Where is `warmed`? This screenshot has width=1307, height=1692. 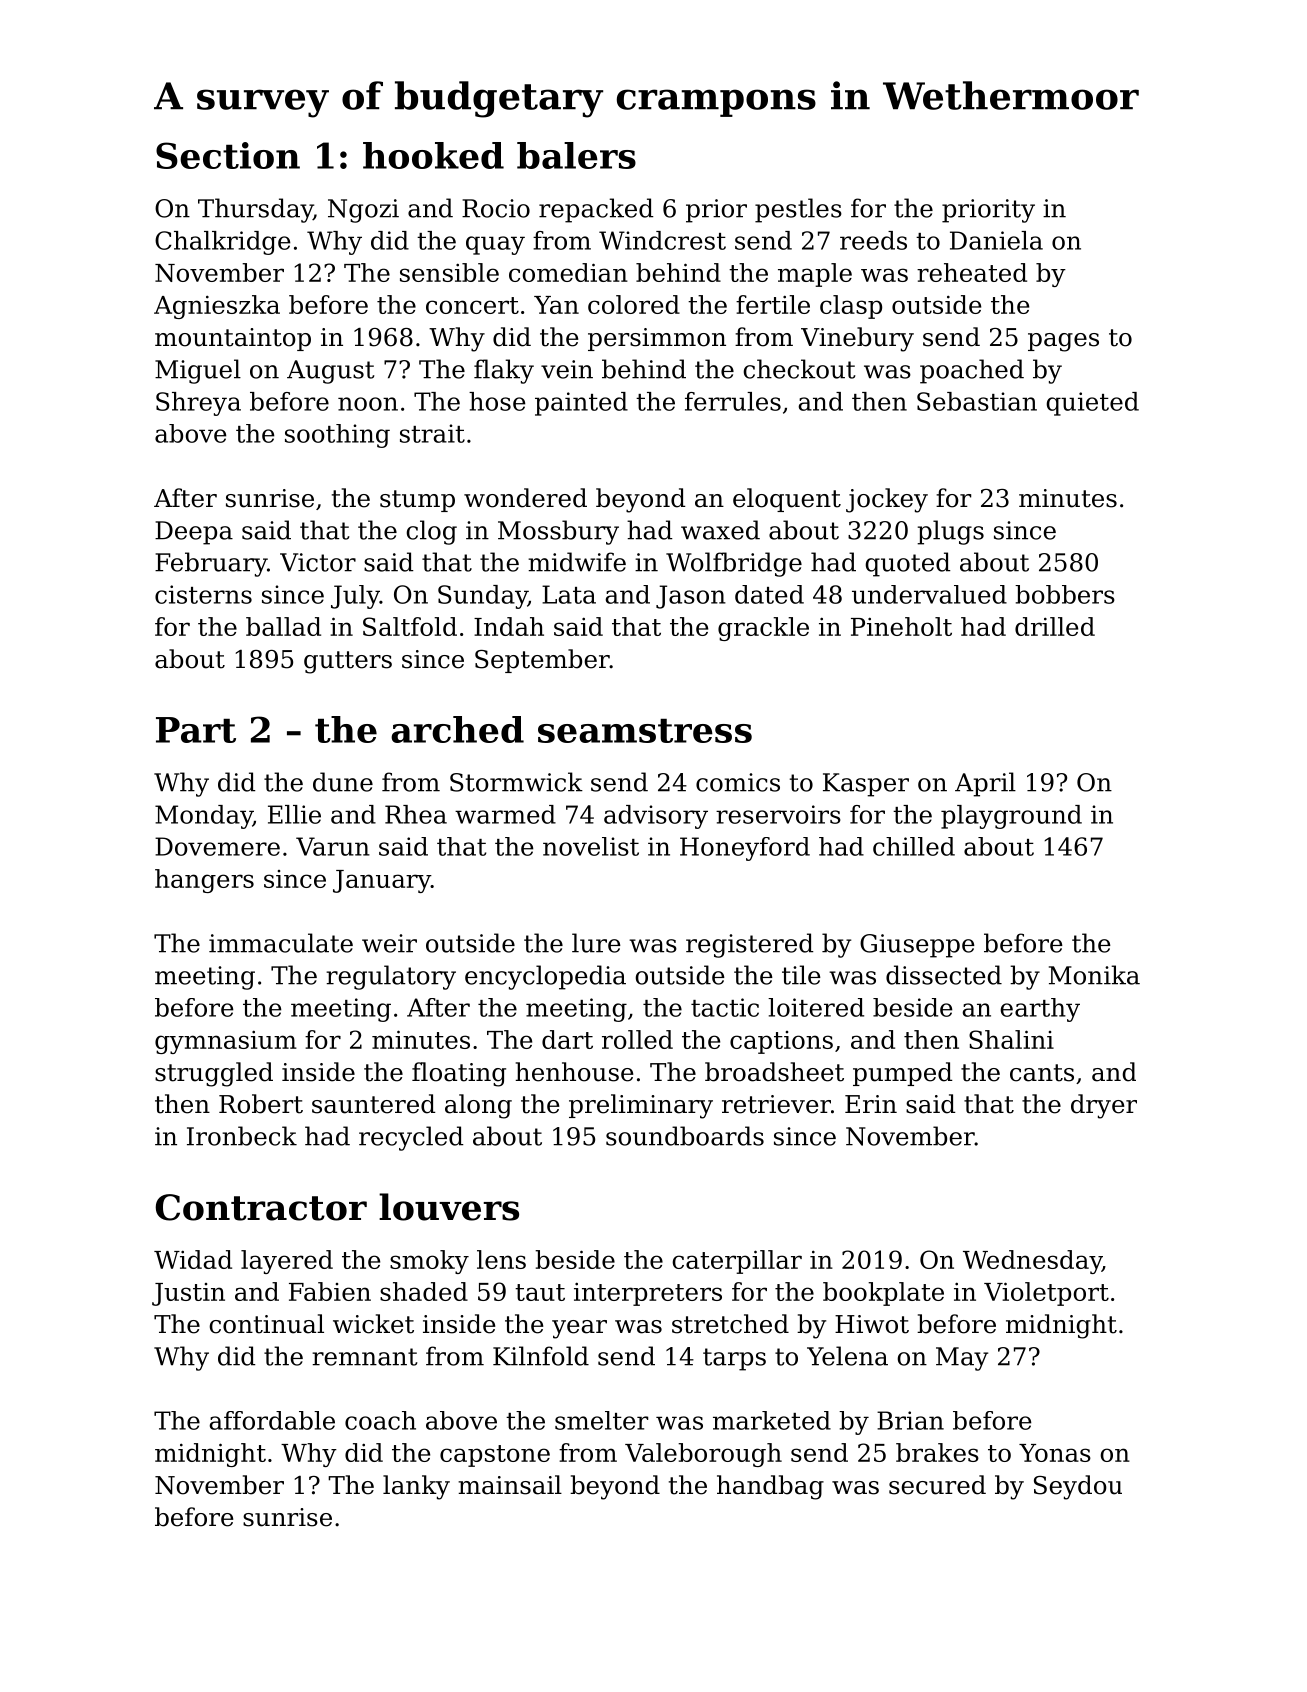
warmed is located at coordinates (505, 814).
